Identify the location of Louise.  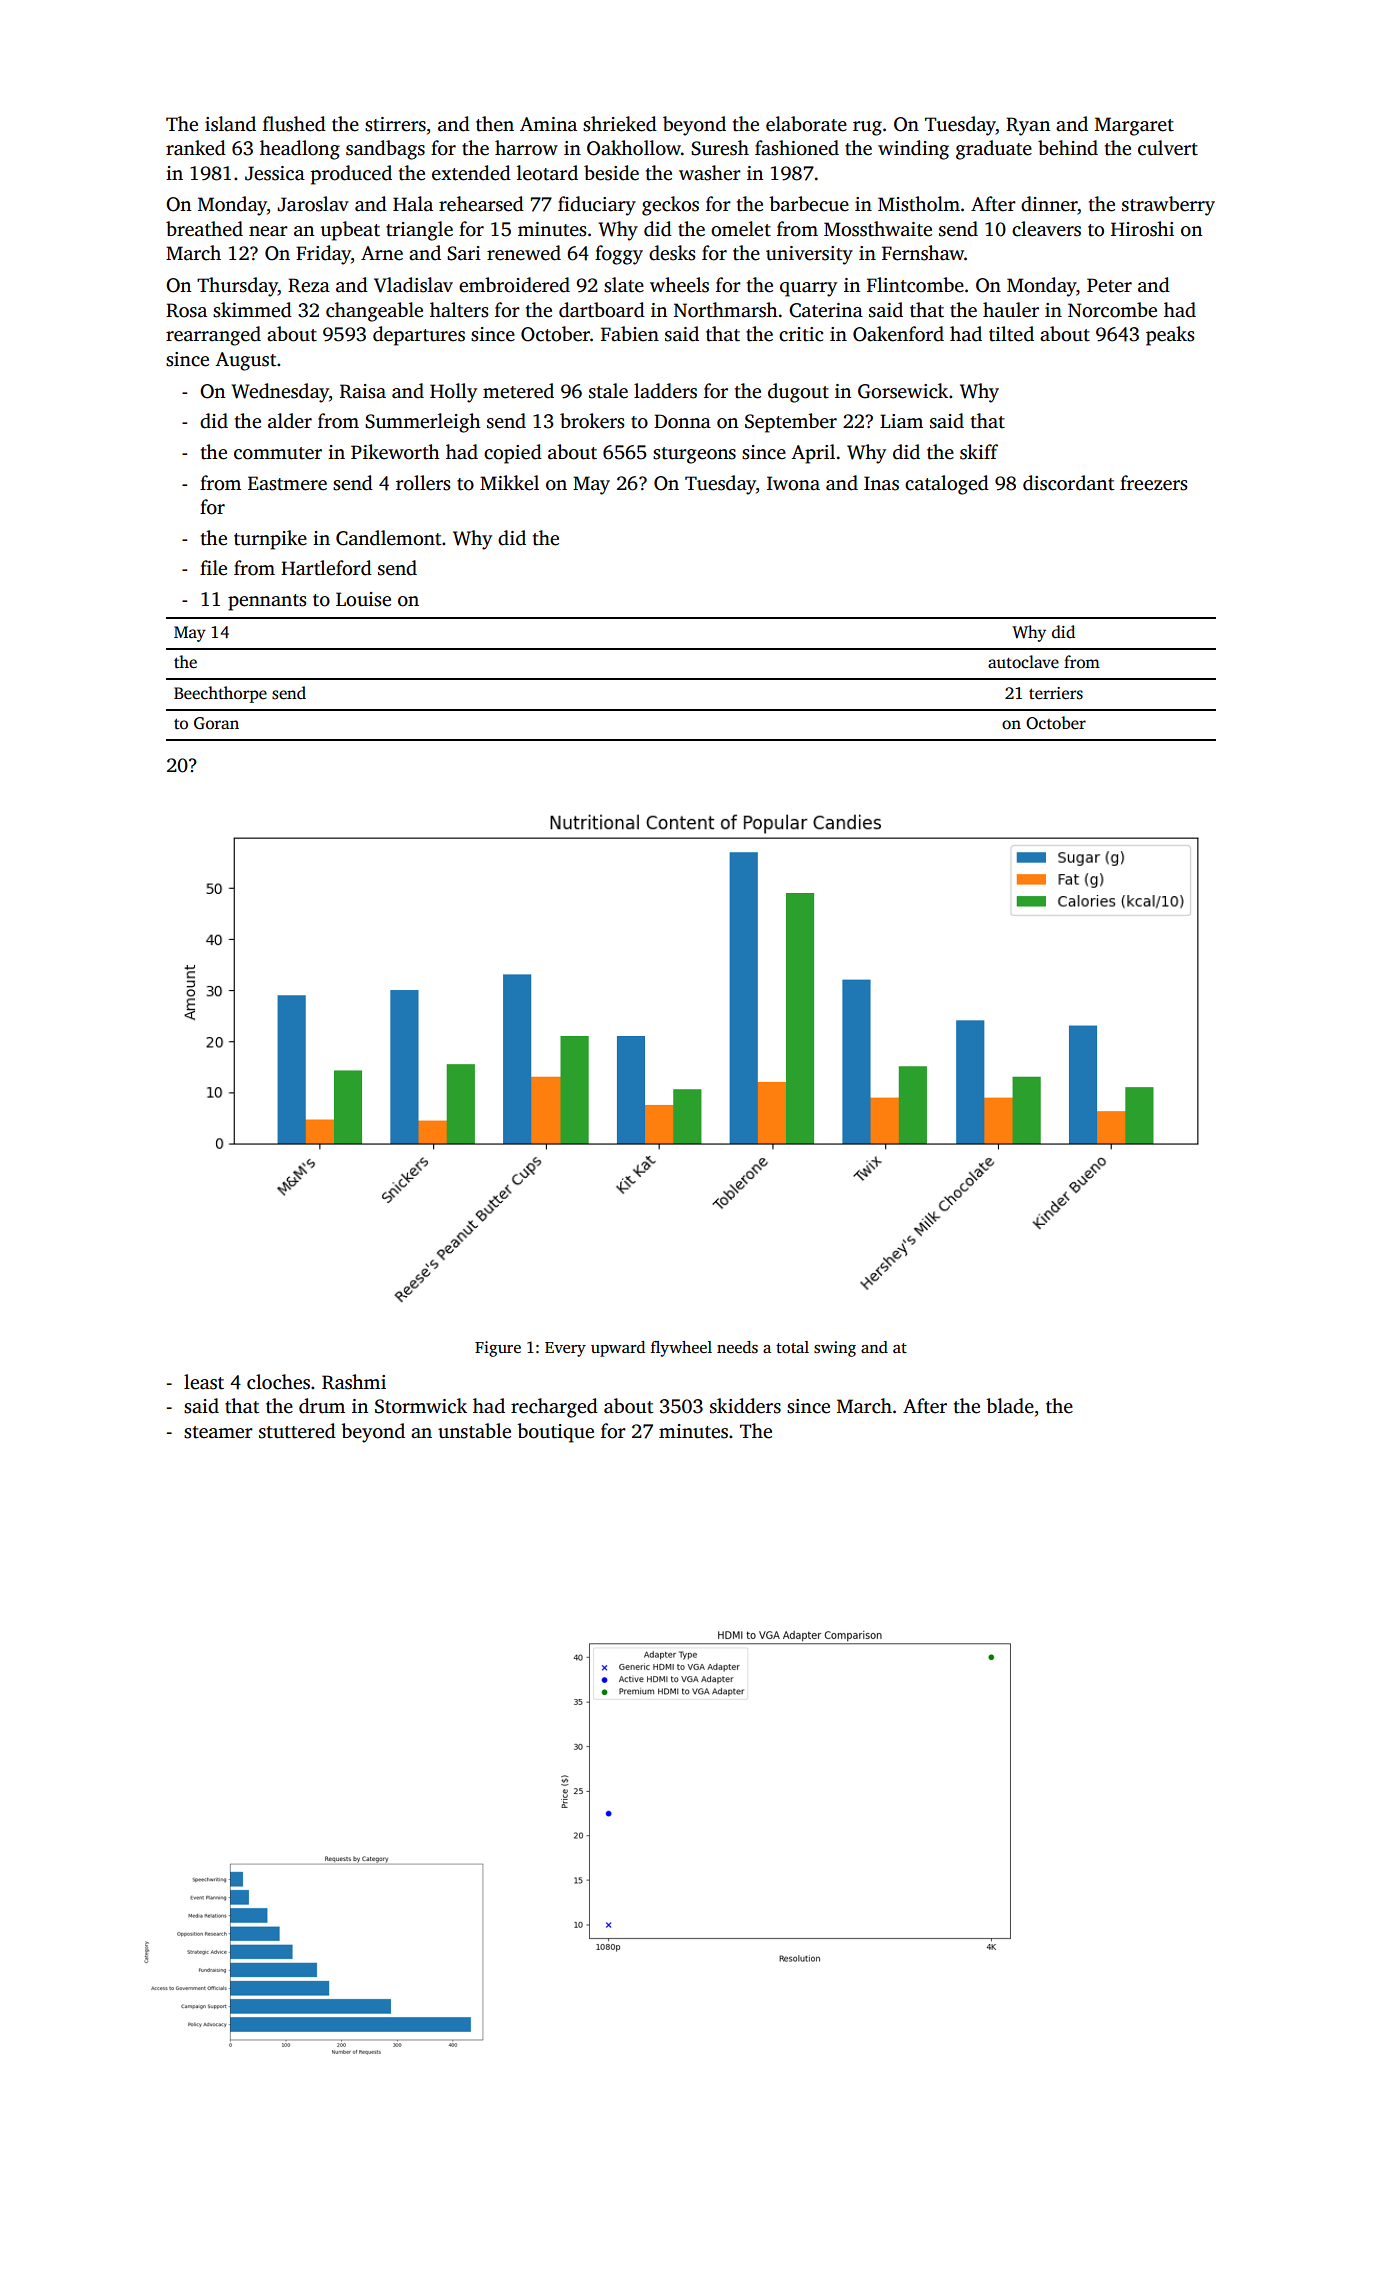
(363, 599).
